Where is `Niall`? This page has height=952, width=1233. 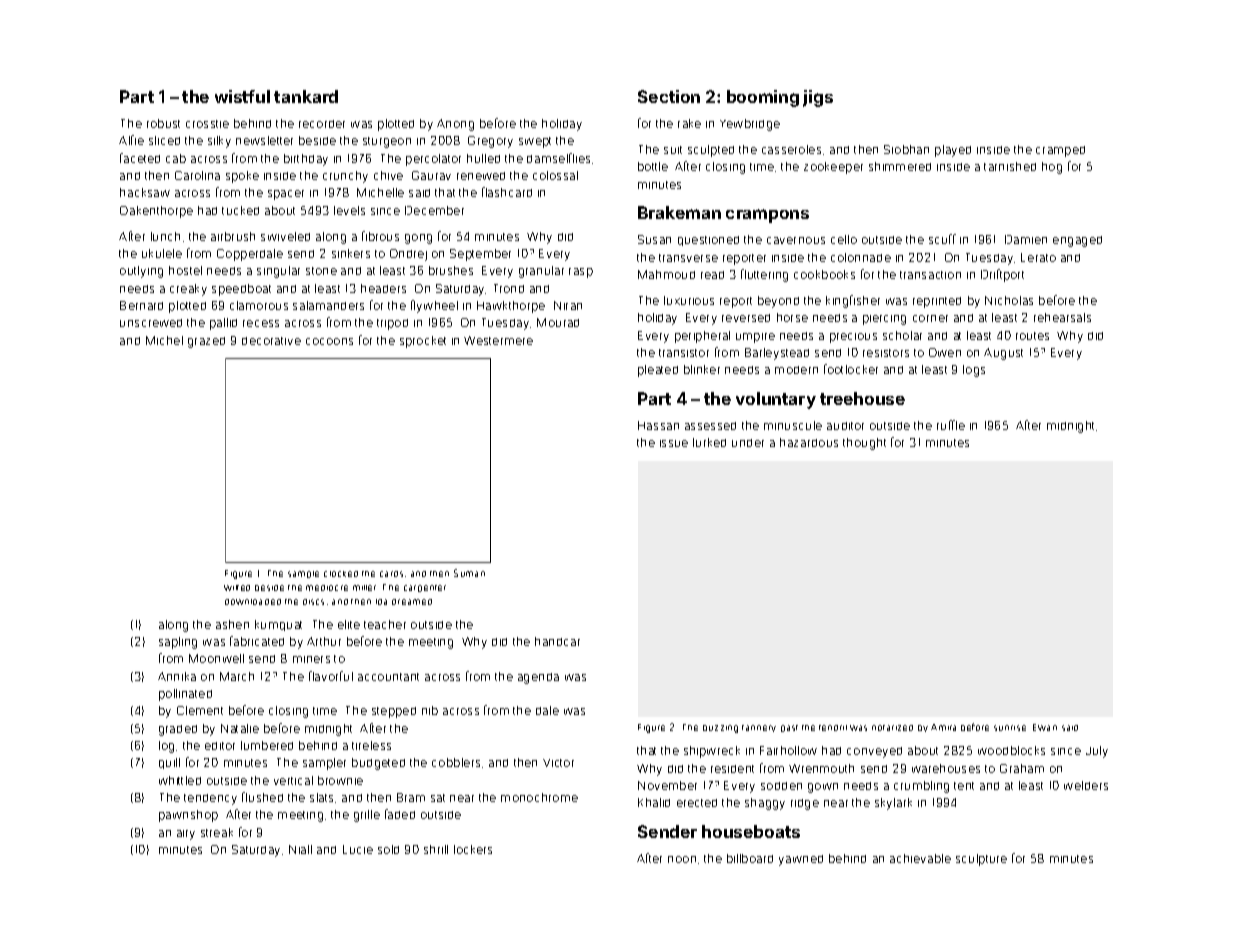 Niall is located at coordinates (300, 849).
